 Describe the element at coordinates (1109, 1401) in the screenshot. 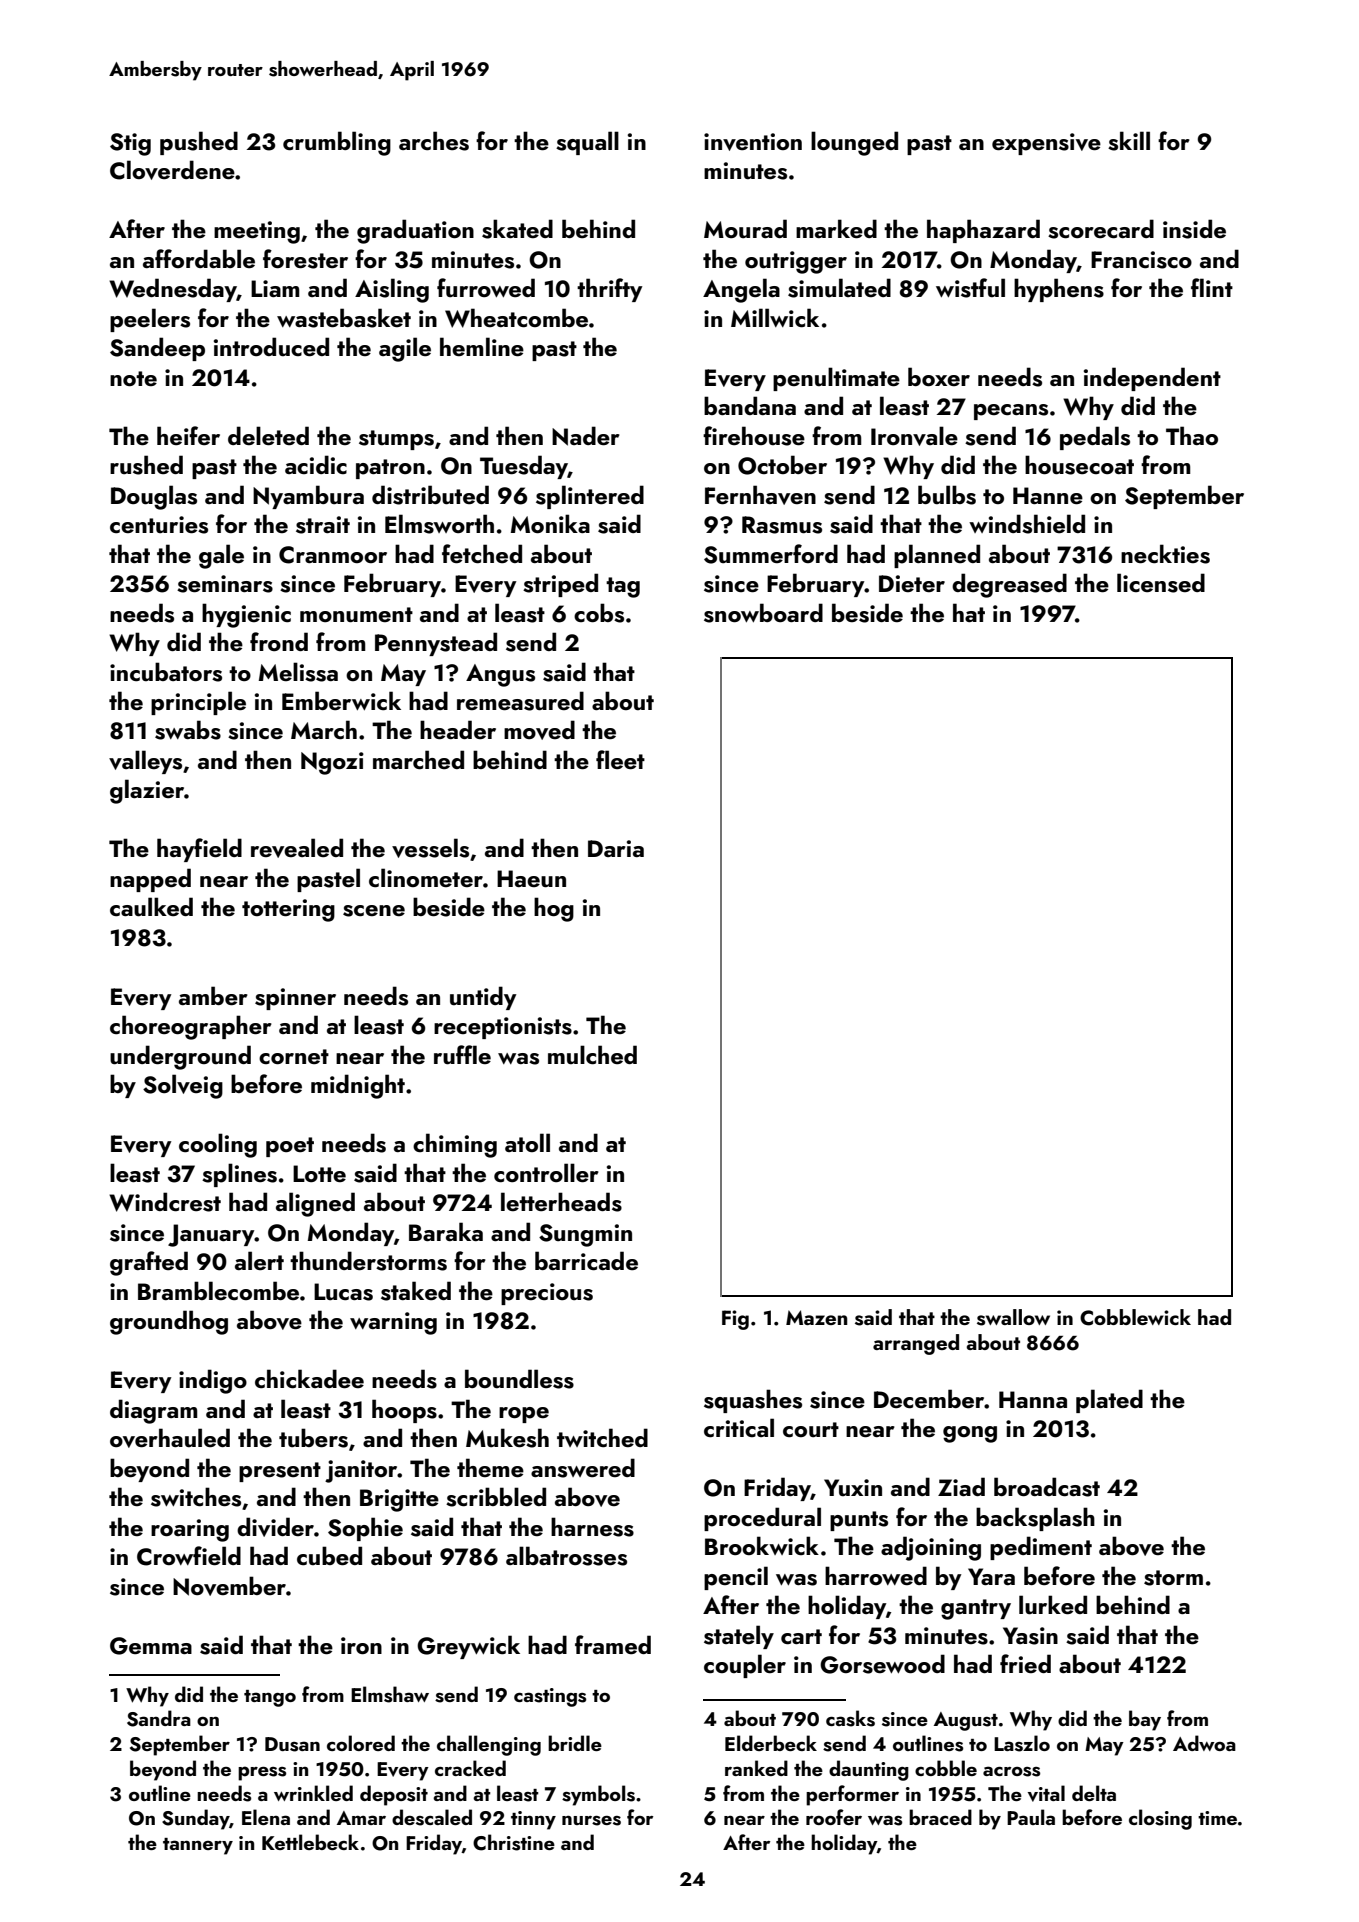

I see `plated` at that location.
